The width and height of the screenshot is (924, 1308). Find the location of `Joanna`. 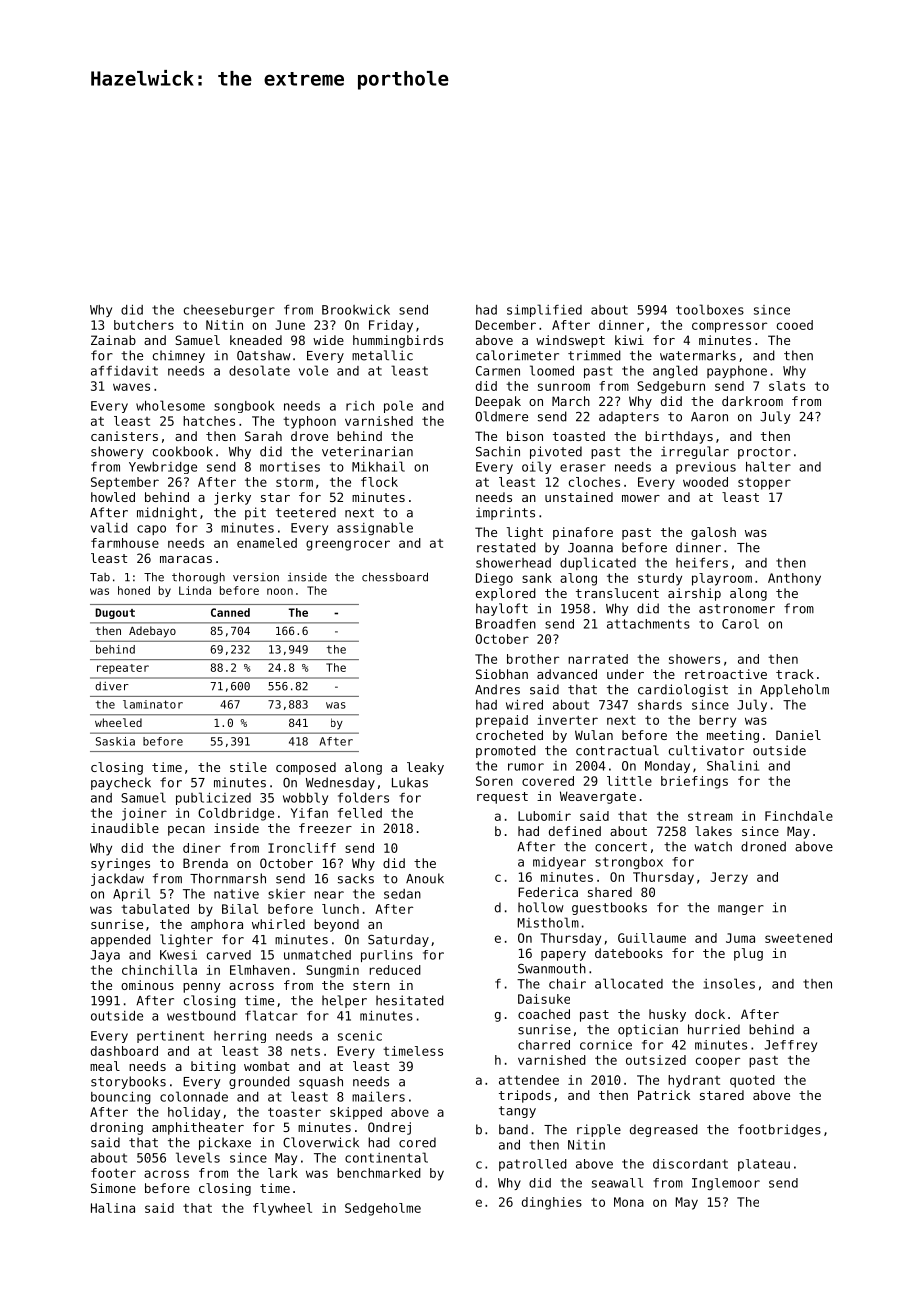

Joanna is located at coordinates (590, 548).
